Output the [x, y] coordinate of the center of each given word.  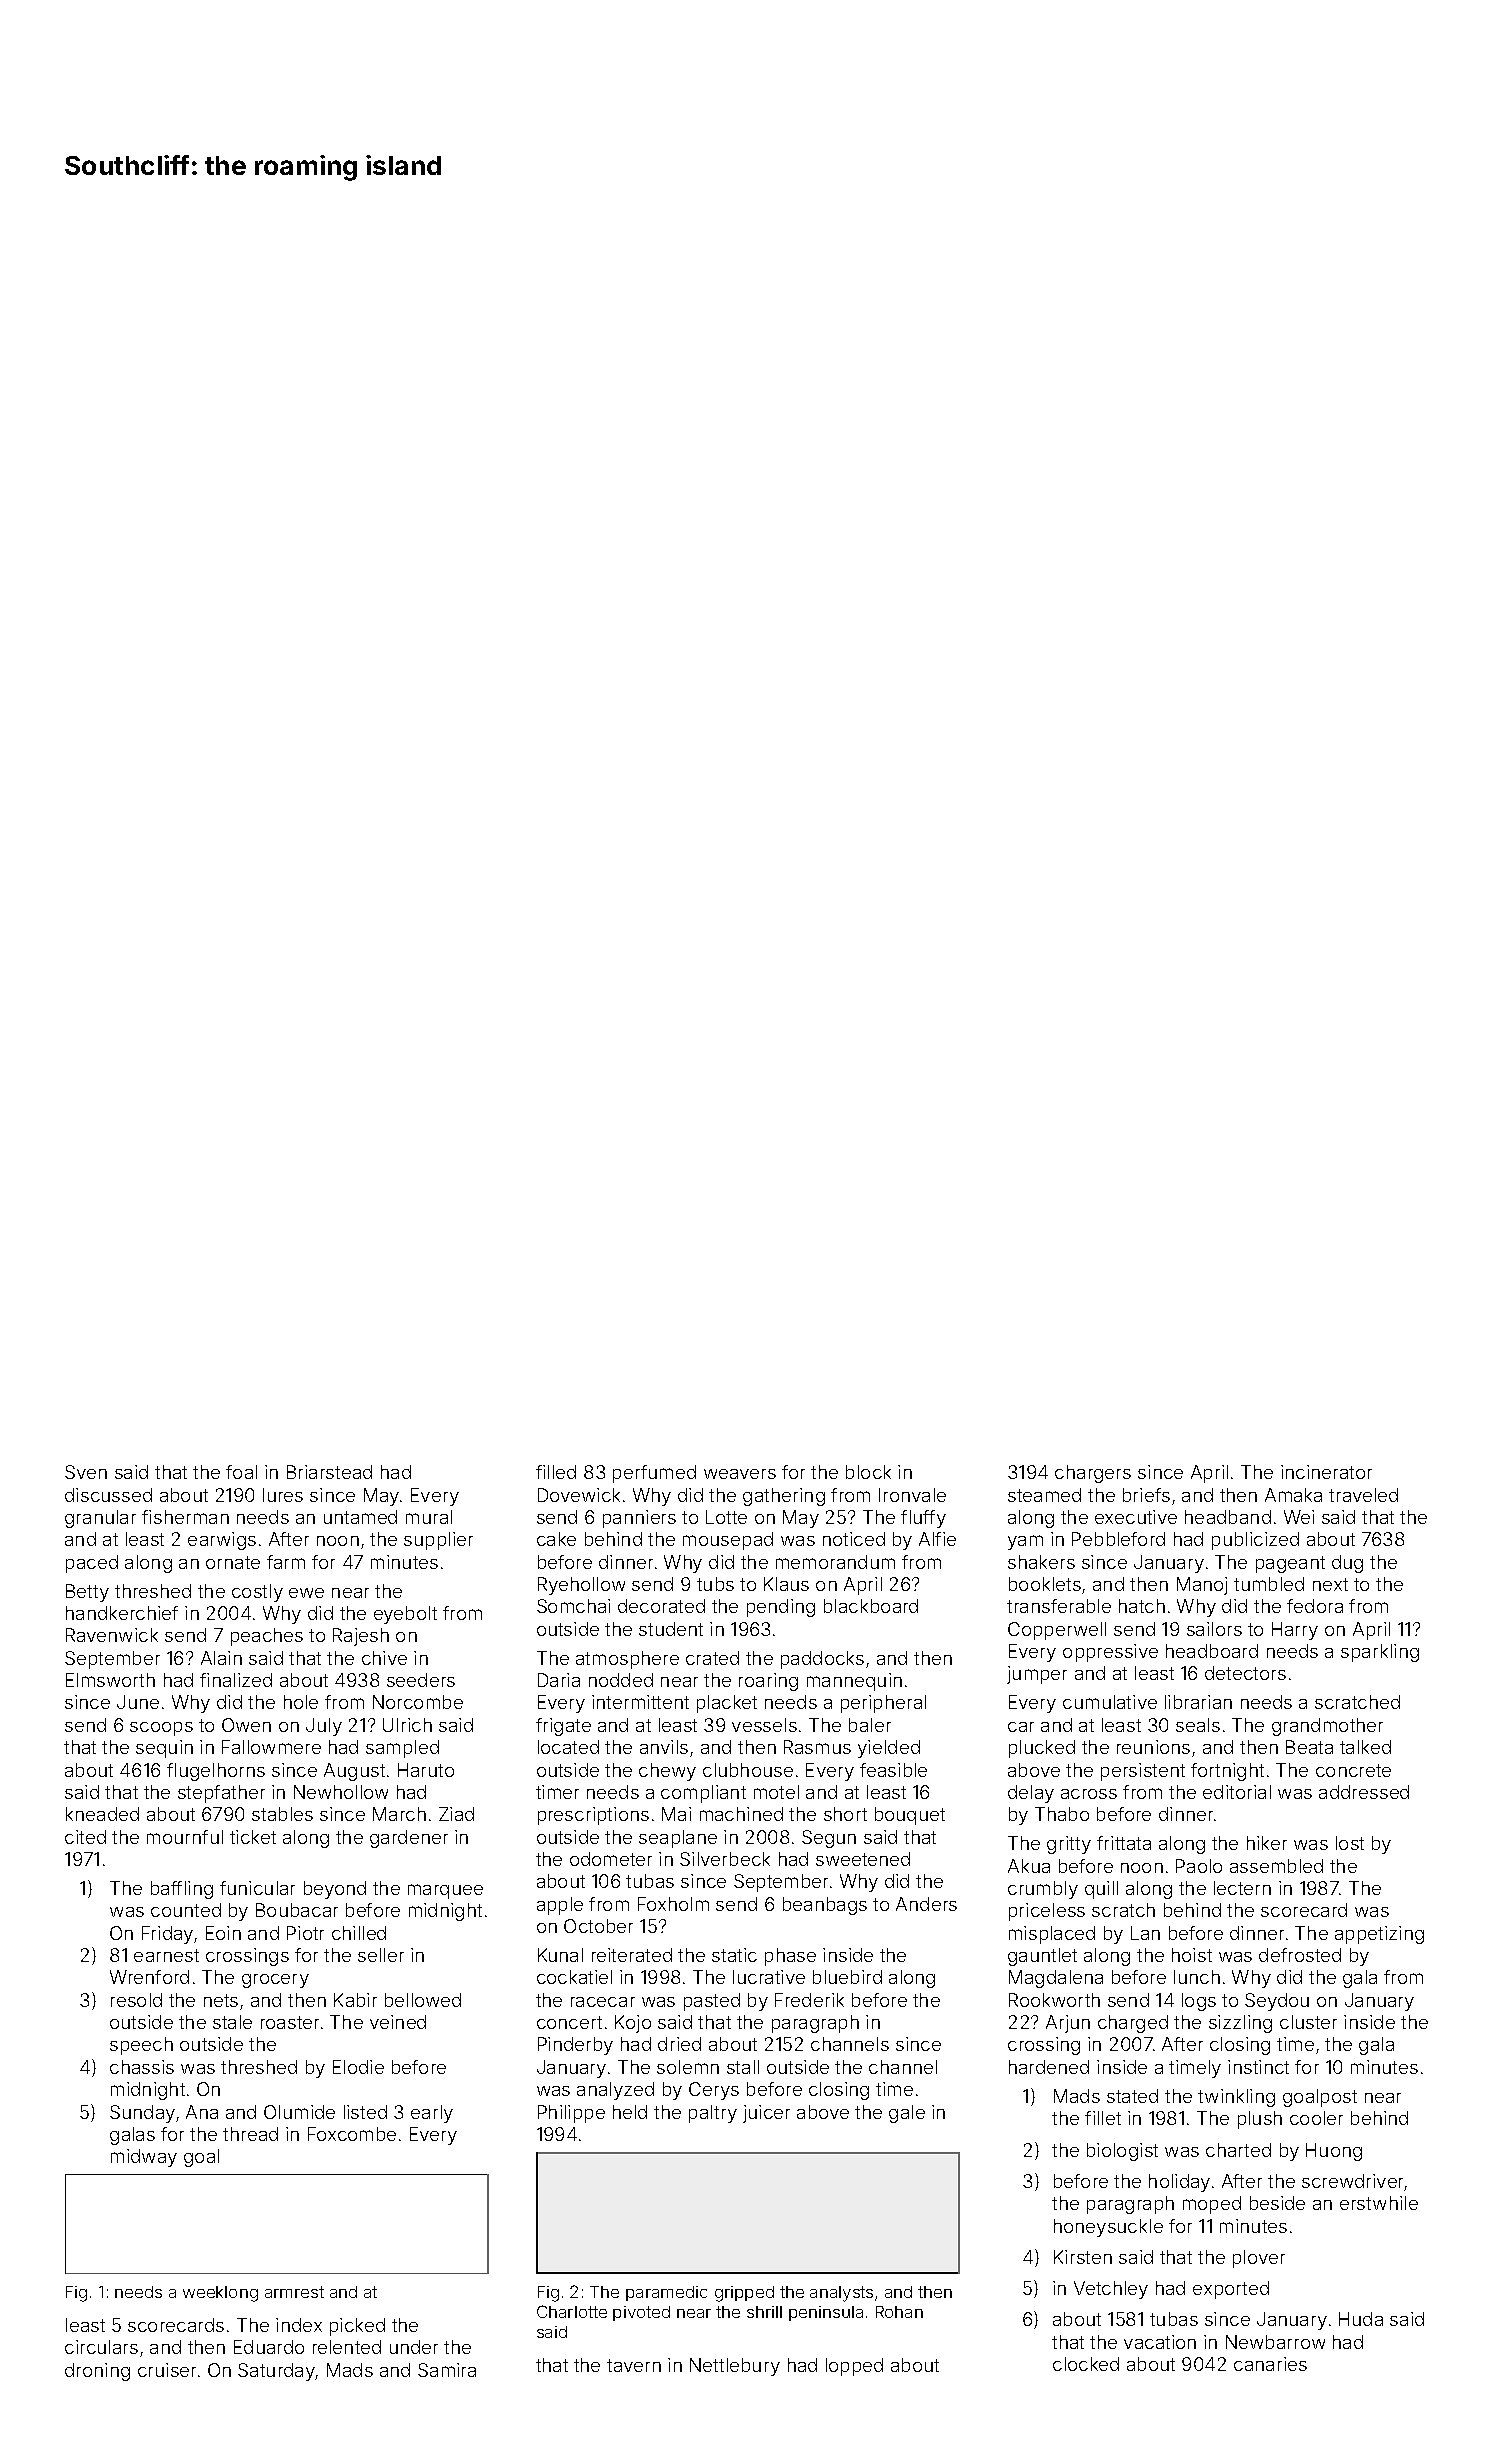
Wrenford [149, 1977]
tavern [634, 2365]
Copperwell [1057, 1631]
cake [556, 1539]
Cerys [714, 2091]
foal [241, 1472]
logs [1199, 2002]
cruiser [167, 2370]
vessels [764, 1725]
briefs [1146, 1495]
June [138, 1702]
